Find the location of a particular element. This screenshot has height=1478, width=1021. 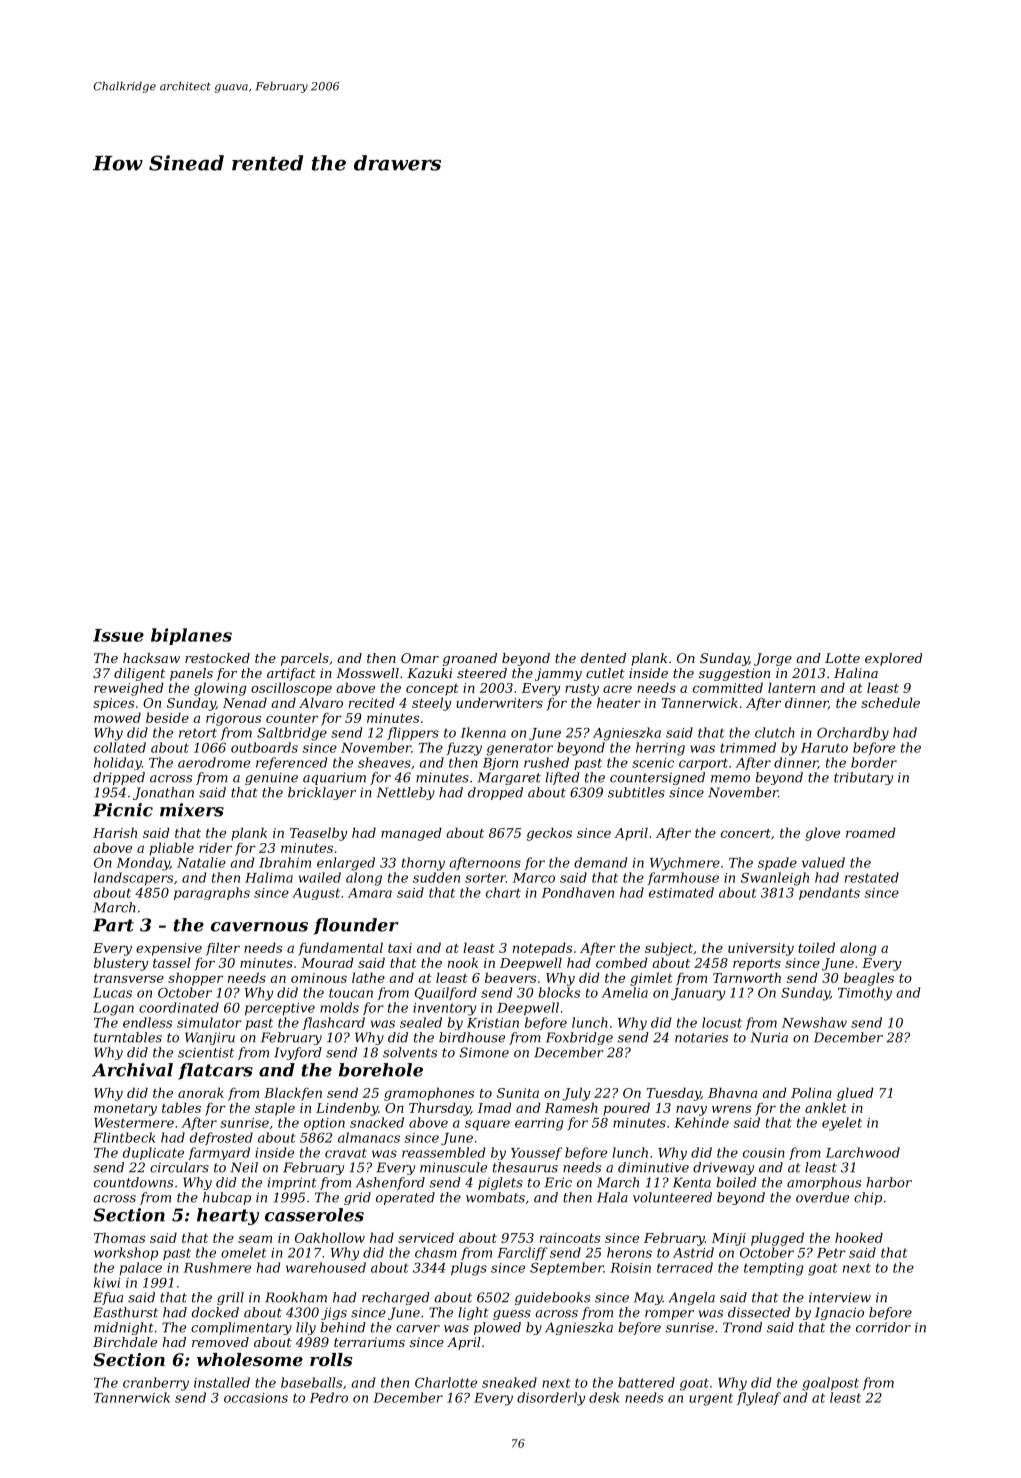

Harish is located at coordinates (115, 832).
